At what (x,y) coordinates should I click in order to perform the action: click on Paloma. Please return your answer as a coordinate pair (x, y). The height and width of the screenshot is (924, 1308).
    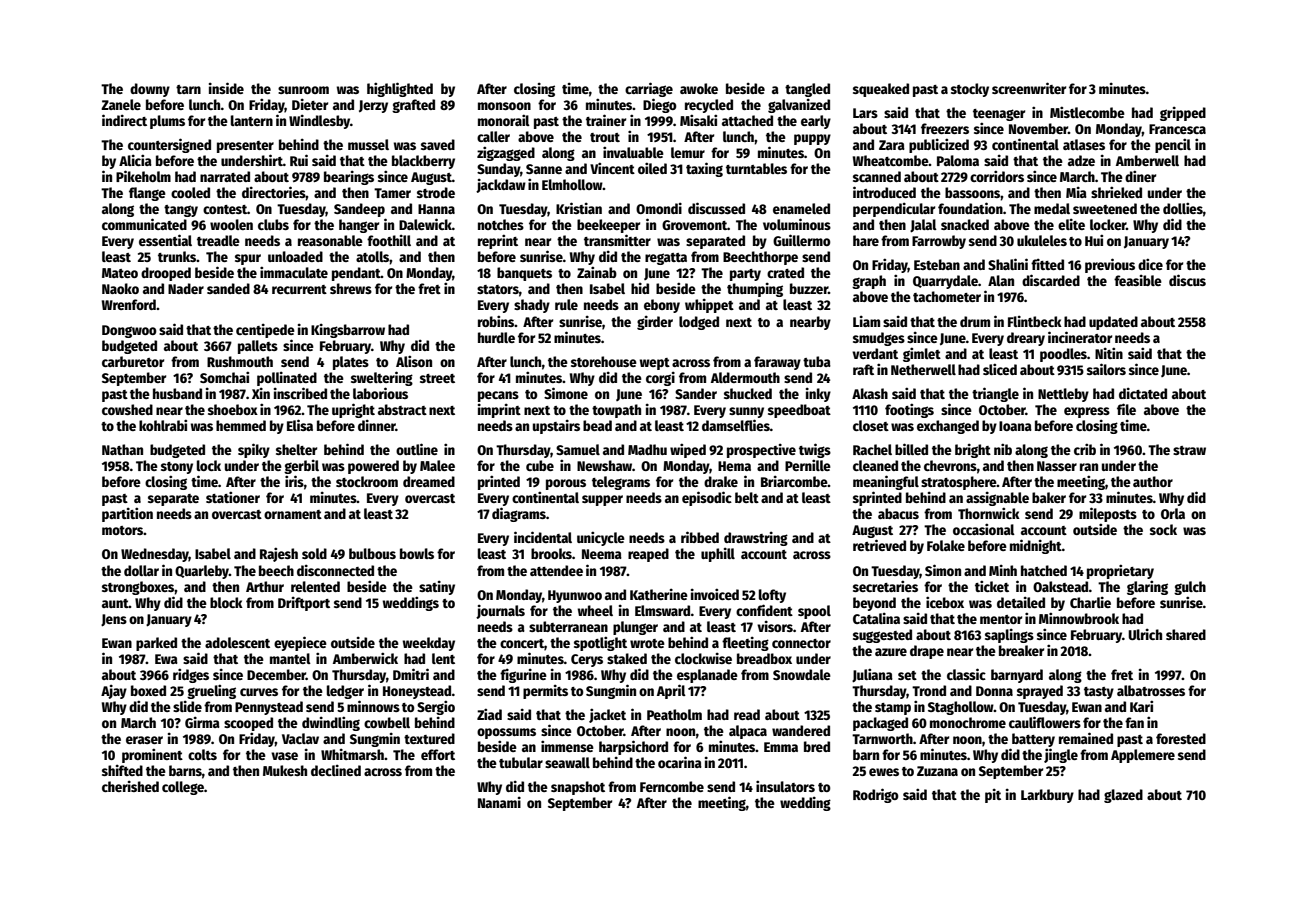
    Looking at the image, I should click on (958, 160).
